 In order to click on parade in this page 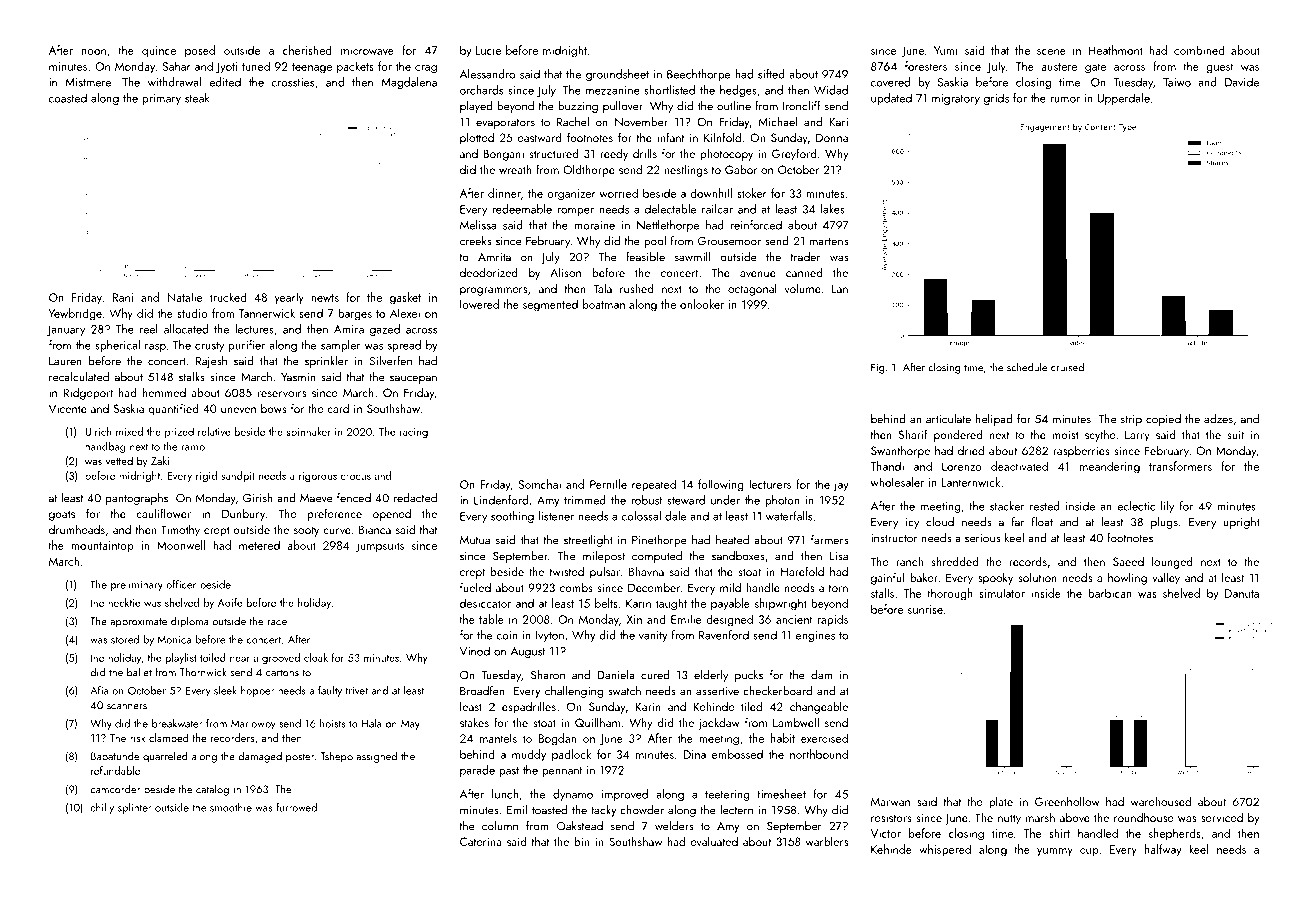, I will do `click(477, 771)`.
